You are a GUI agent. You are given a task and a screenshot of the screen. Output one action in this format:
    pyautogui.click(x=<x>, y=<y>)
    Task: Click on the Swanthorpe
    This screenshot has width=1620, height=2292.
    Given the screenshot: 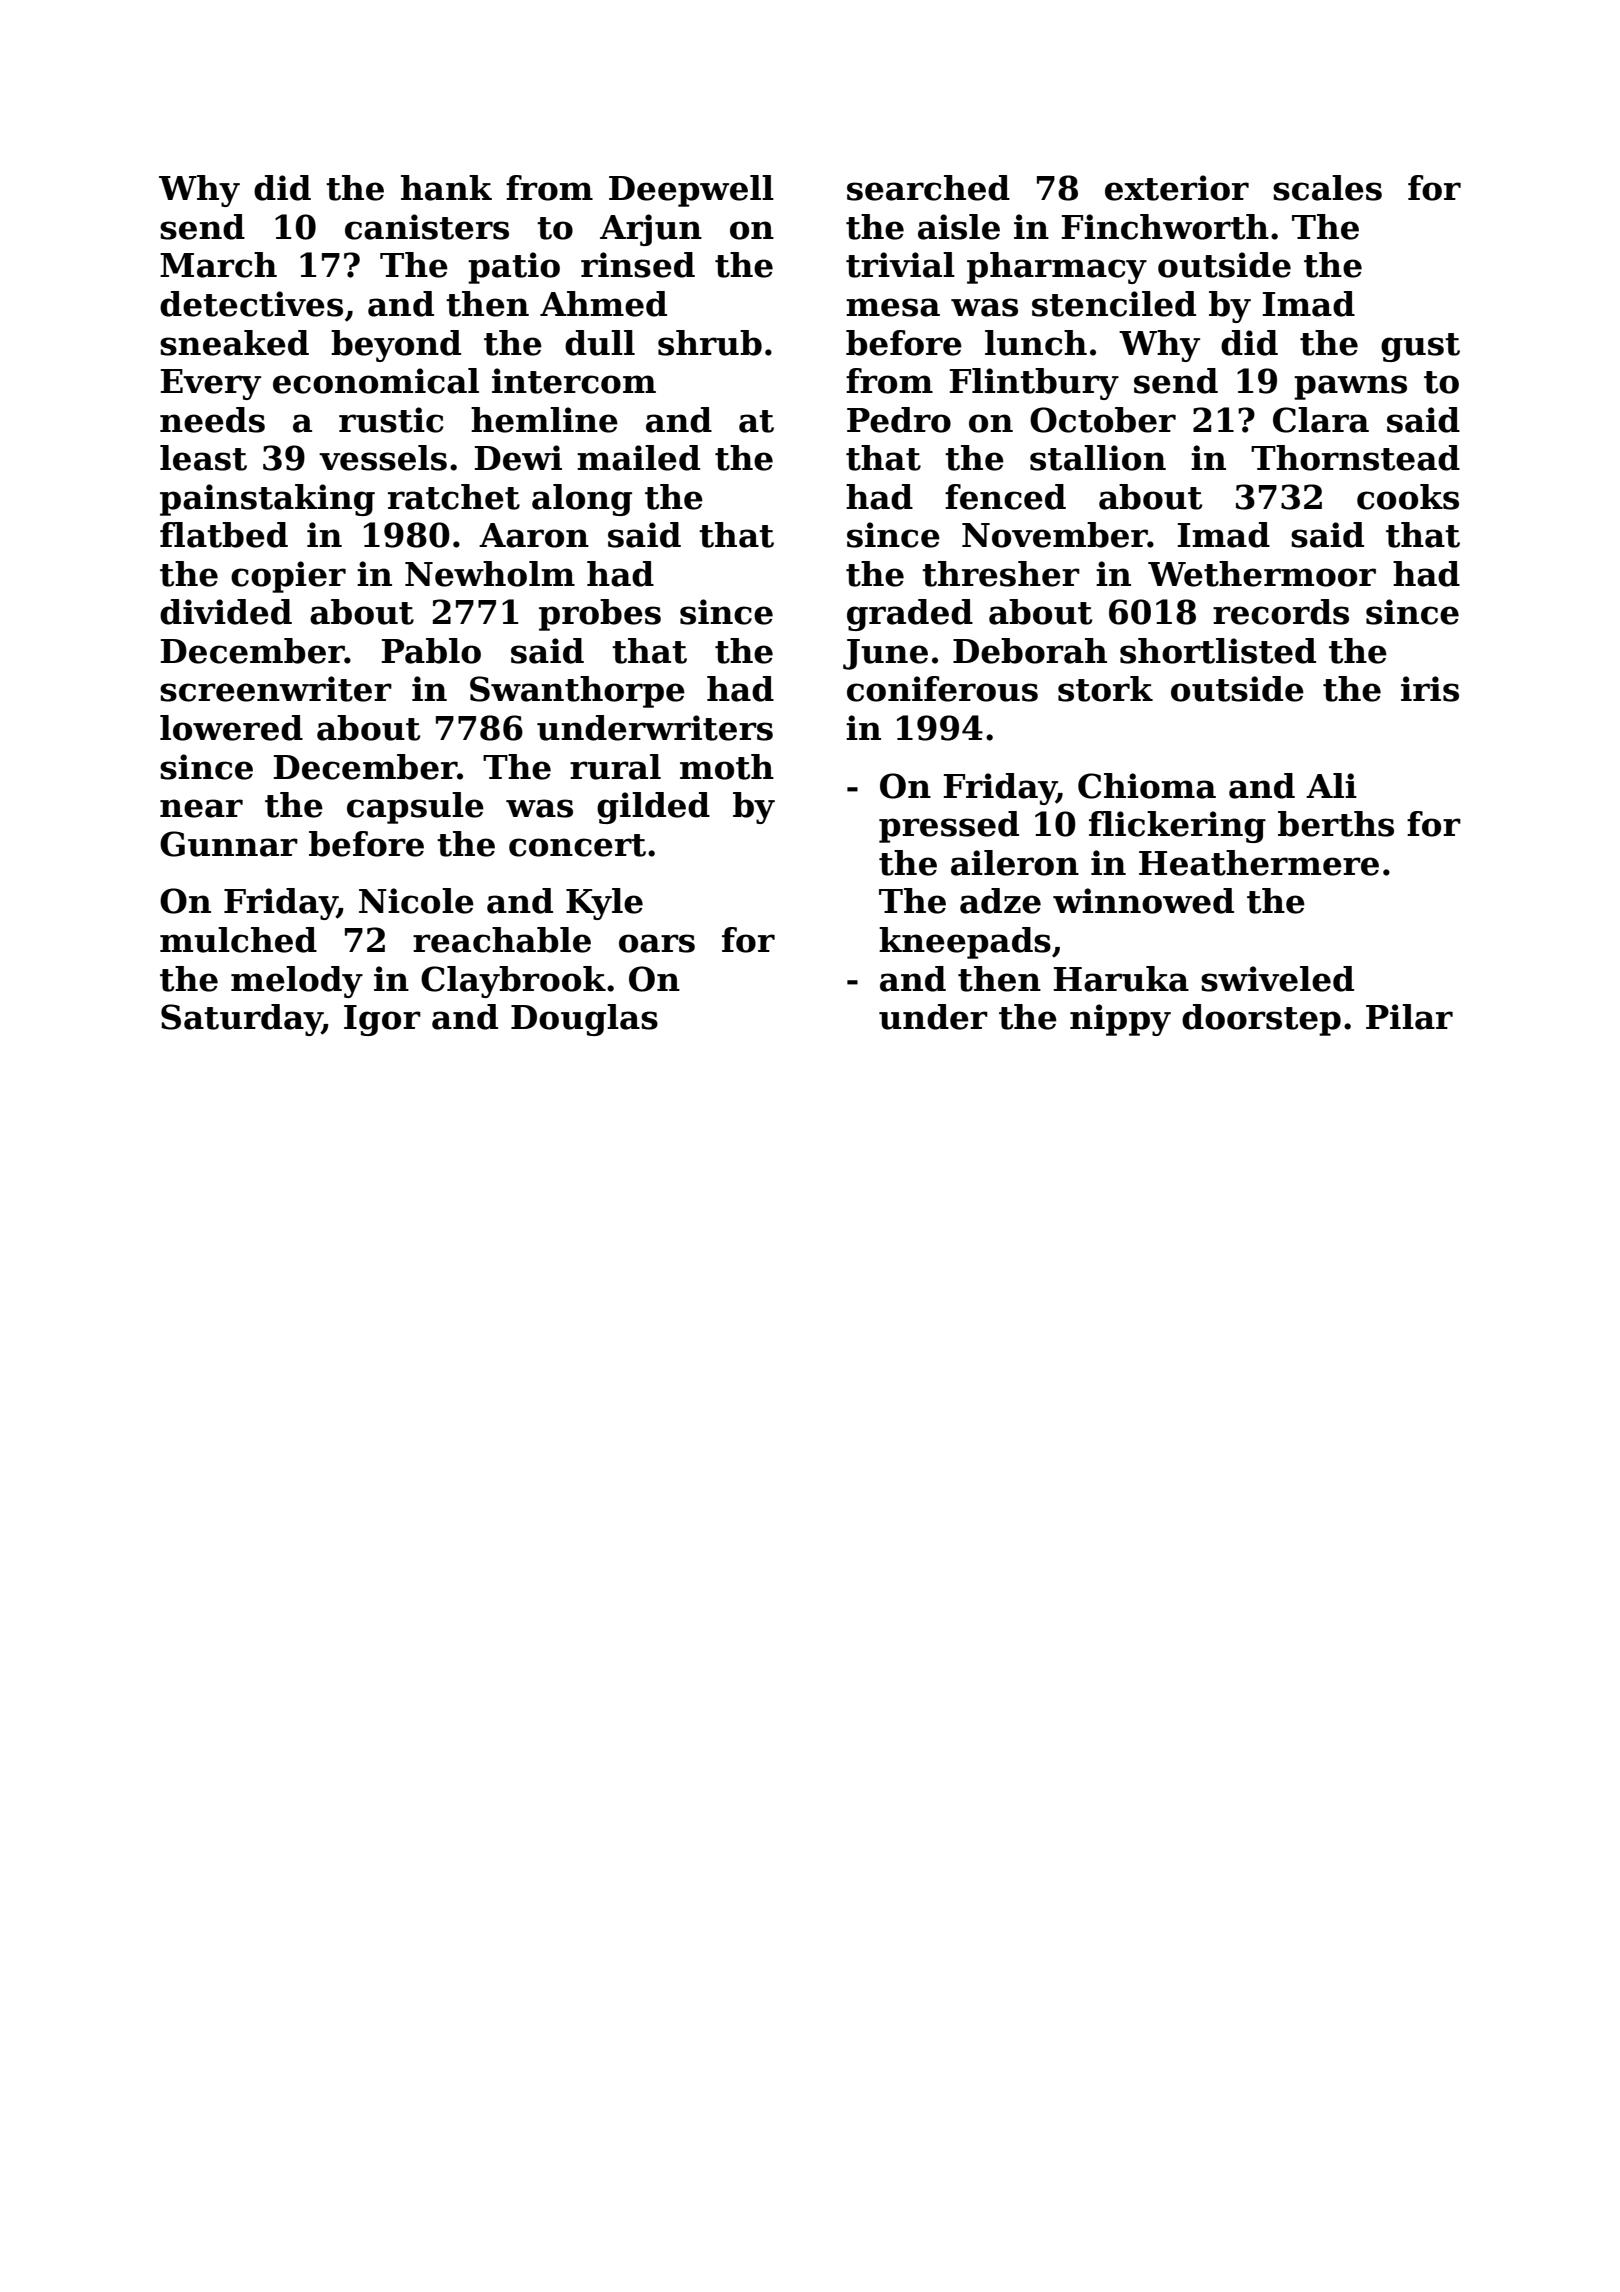 What is the action you would take?
    pyautogui.click(x=577, y=692)
